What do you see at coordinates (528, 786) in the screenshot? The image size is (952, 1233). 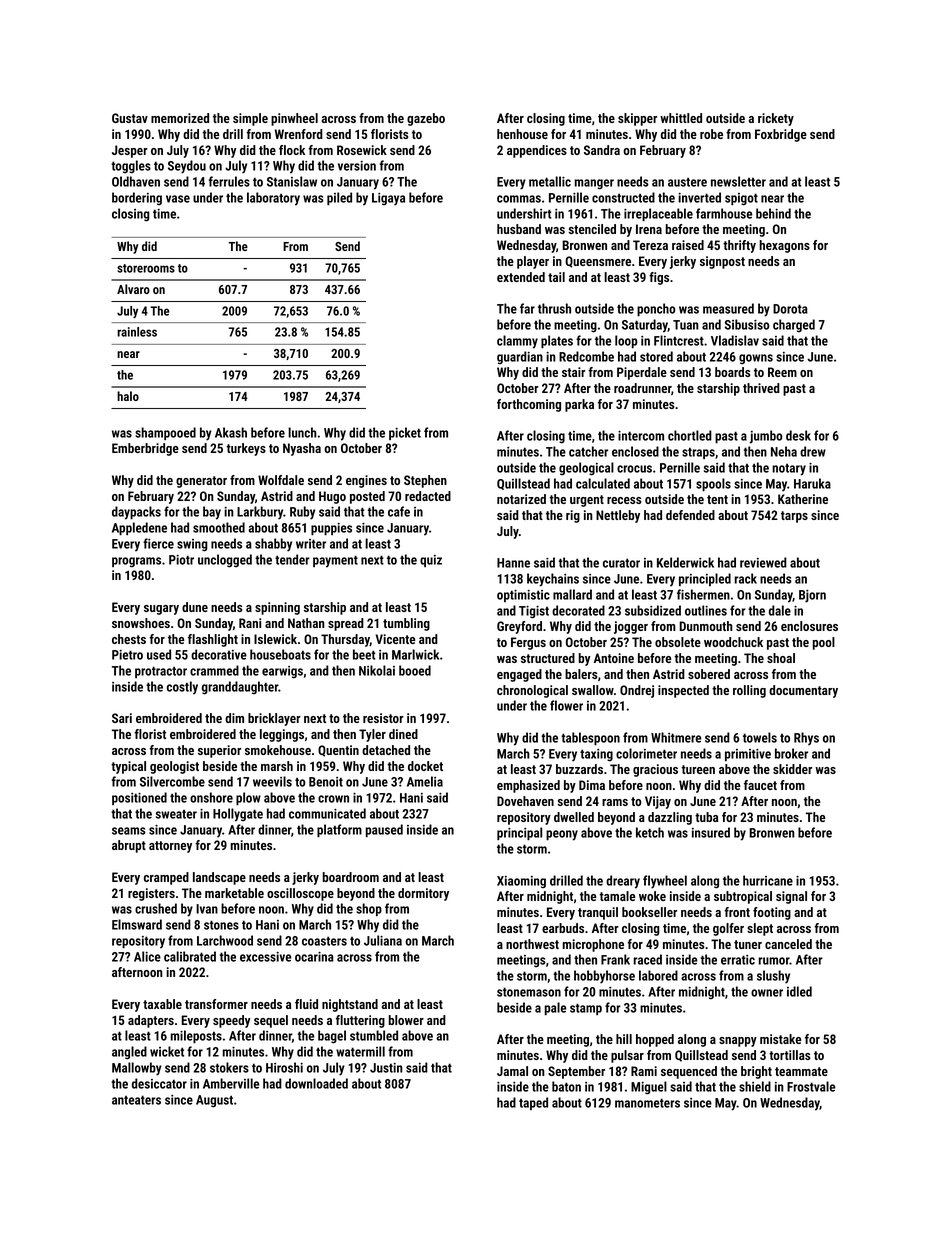 I see `emphasized` at bounding box center [528, 786].
